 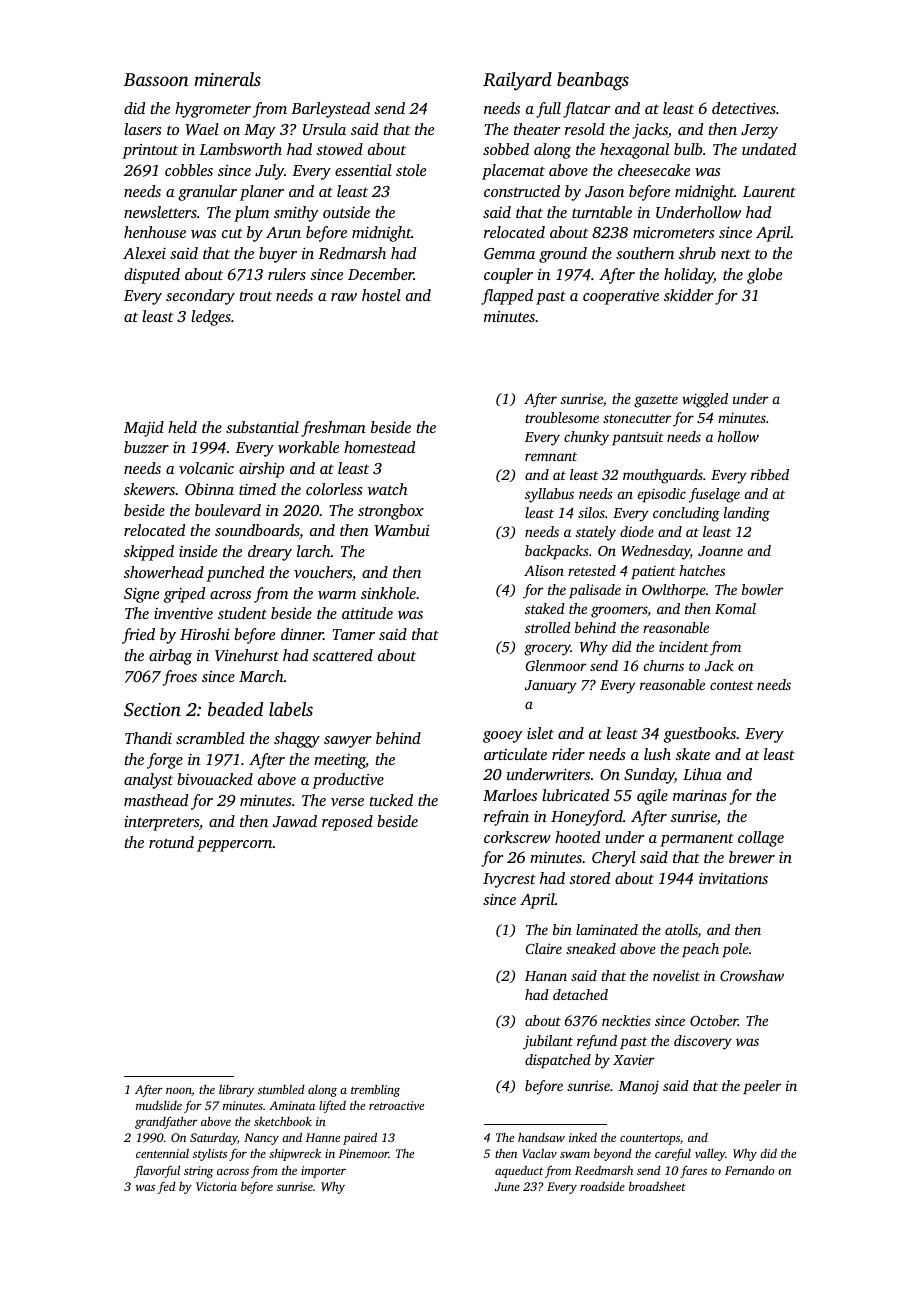 I want to click on planer, so click(x=262, y=193).
